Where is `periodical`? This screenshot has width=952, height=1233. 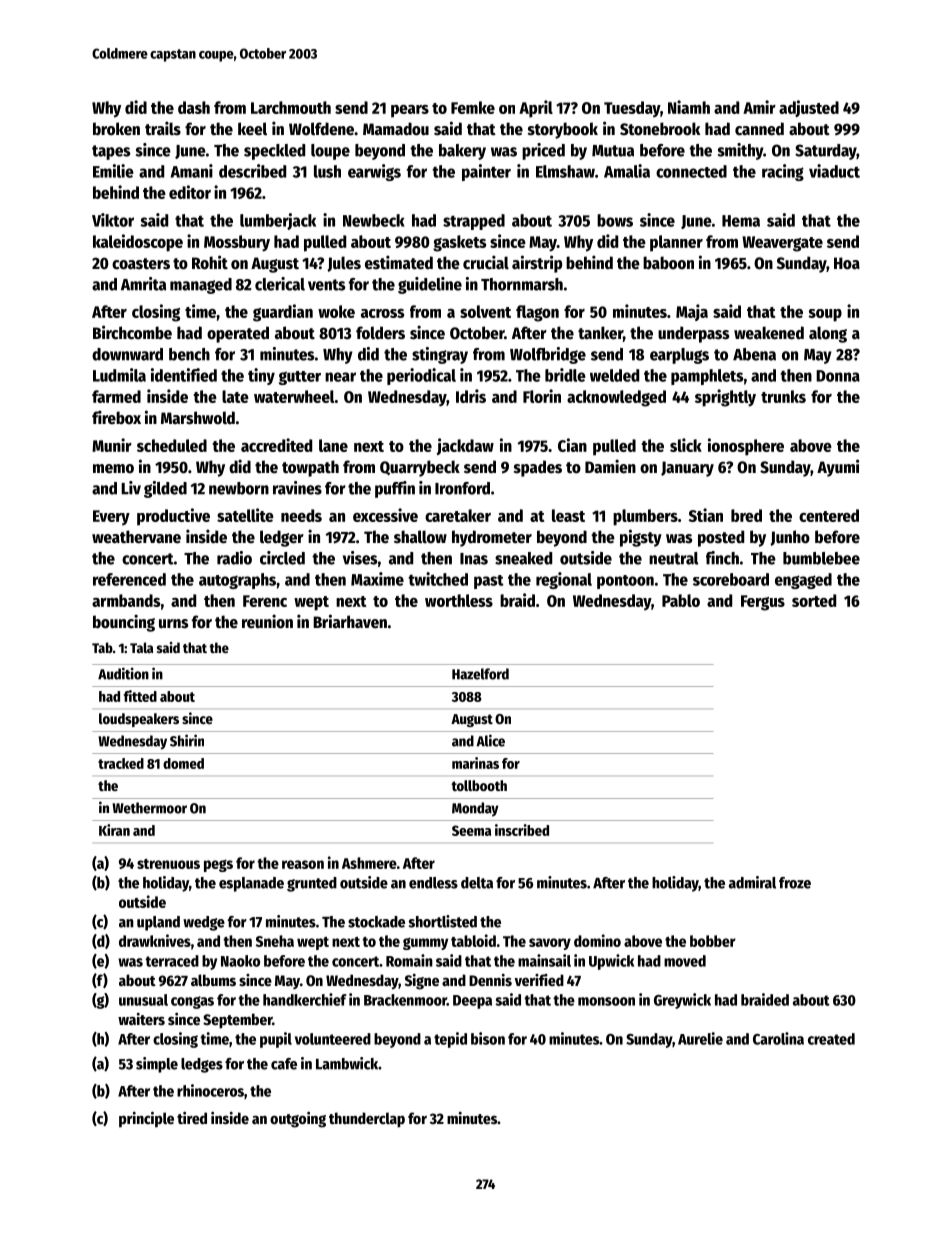 periodical is located at coordinates (421, 376).
